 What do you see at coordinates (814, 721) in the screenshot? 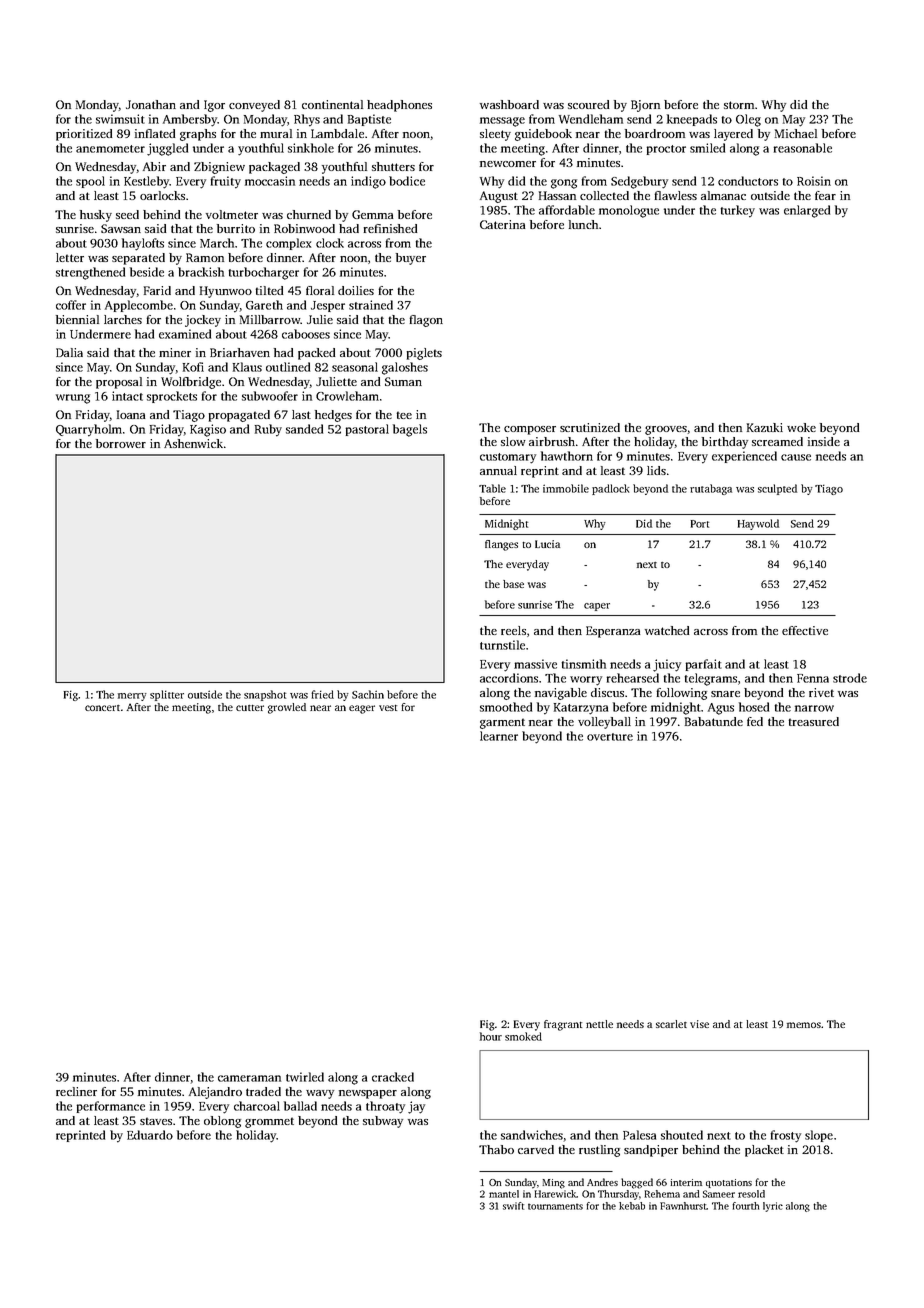
I see `treasured` at bounding box center [814, 721].
